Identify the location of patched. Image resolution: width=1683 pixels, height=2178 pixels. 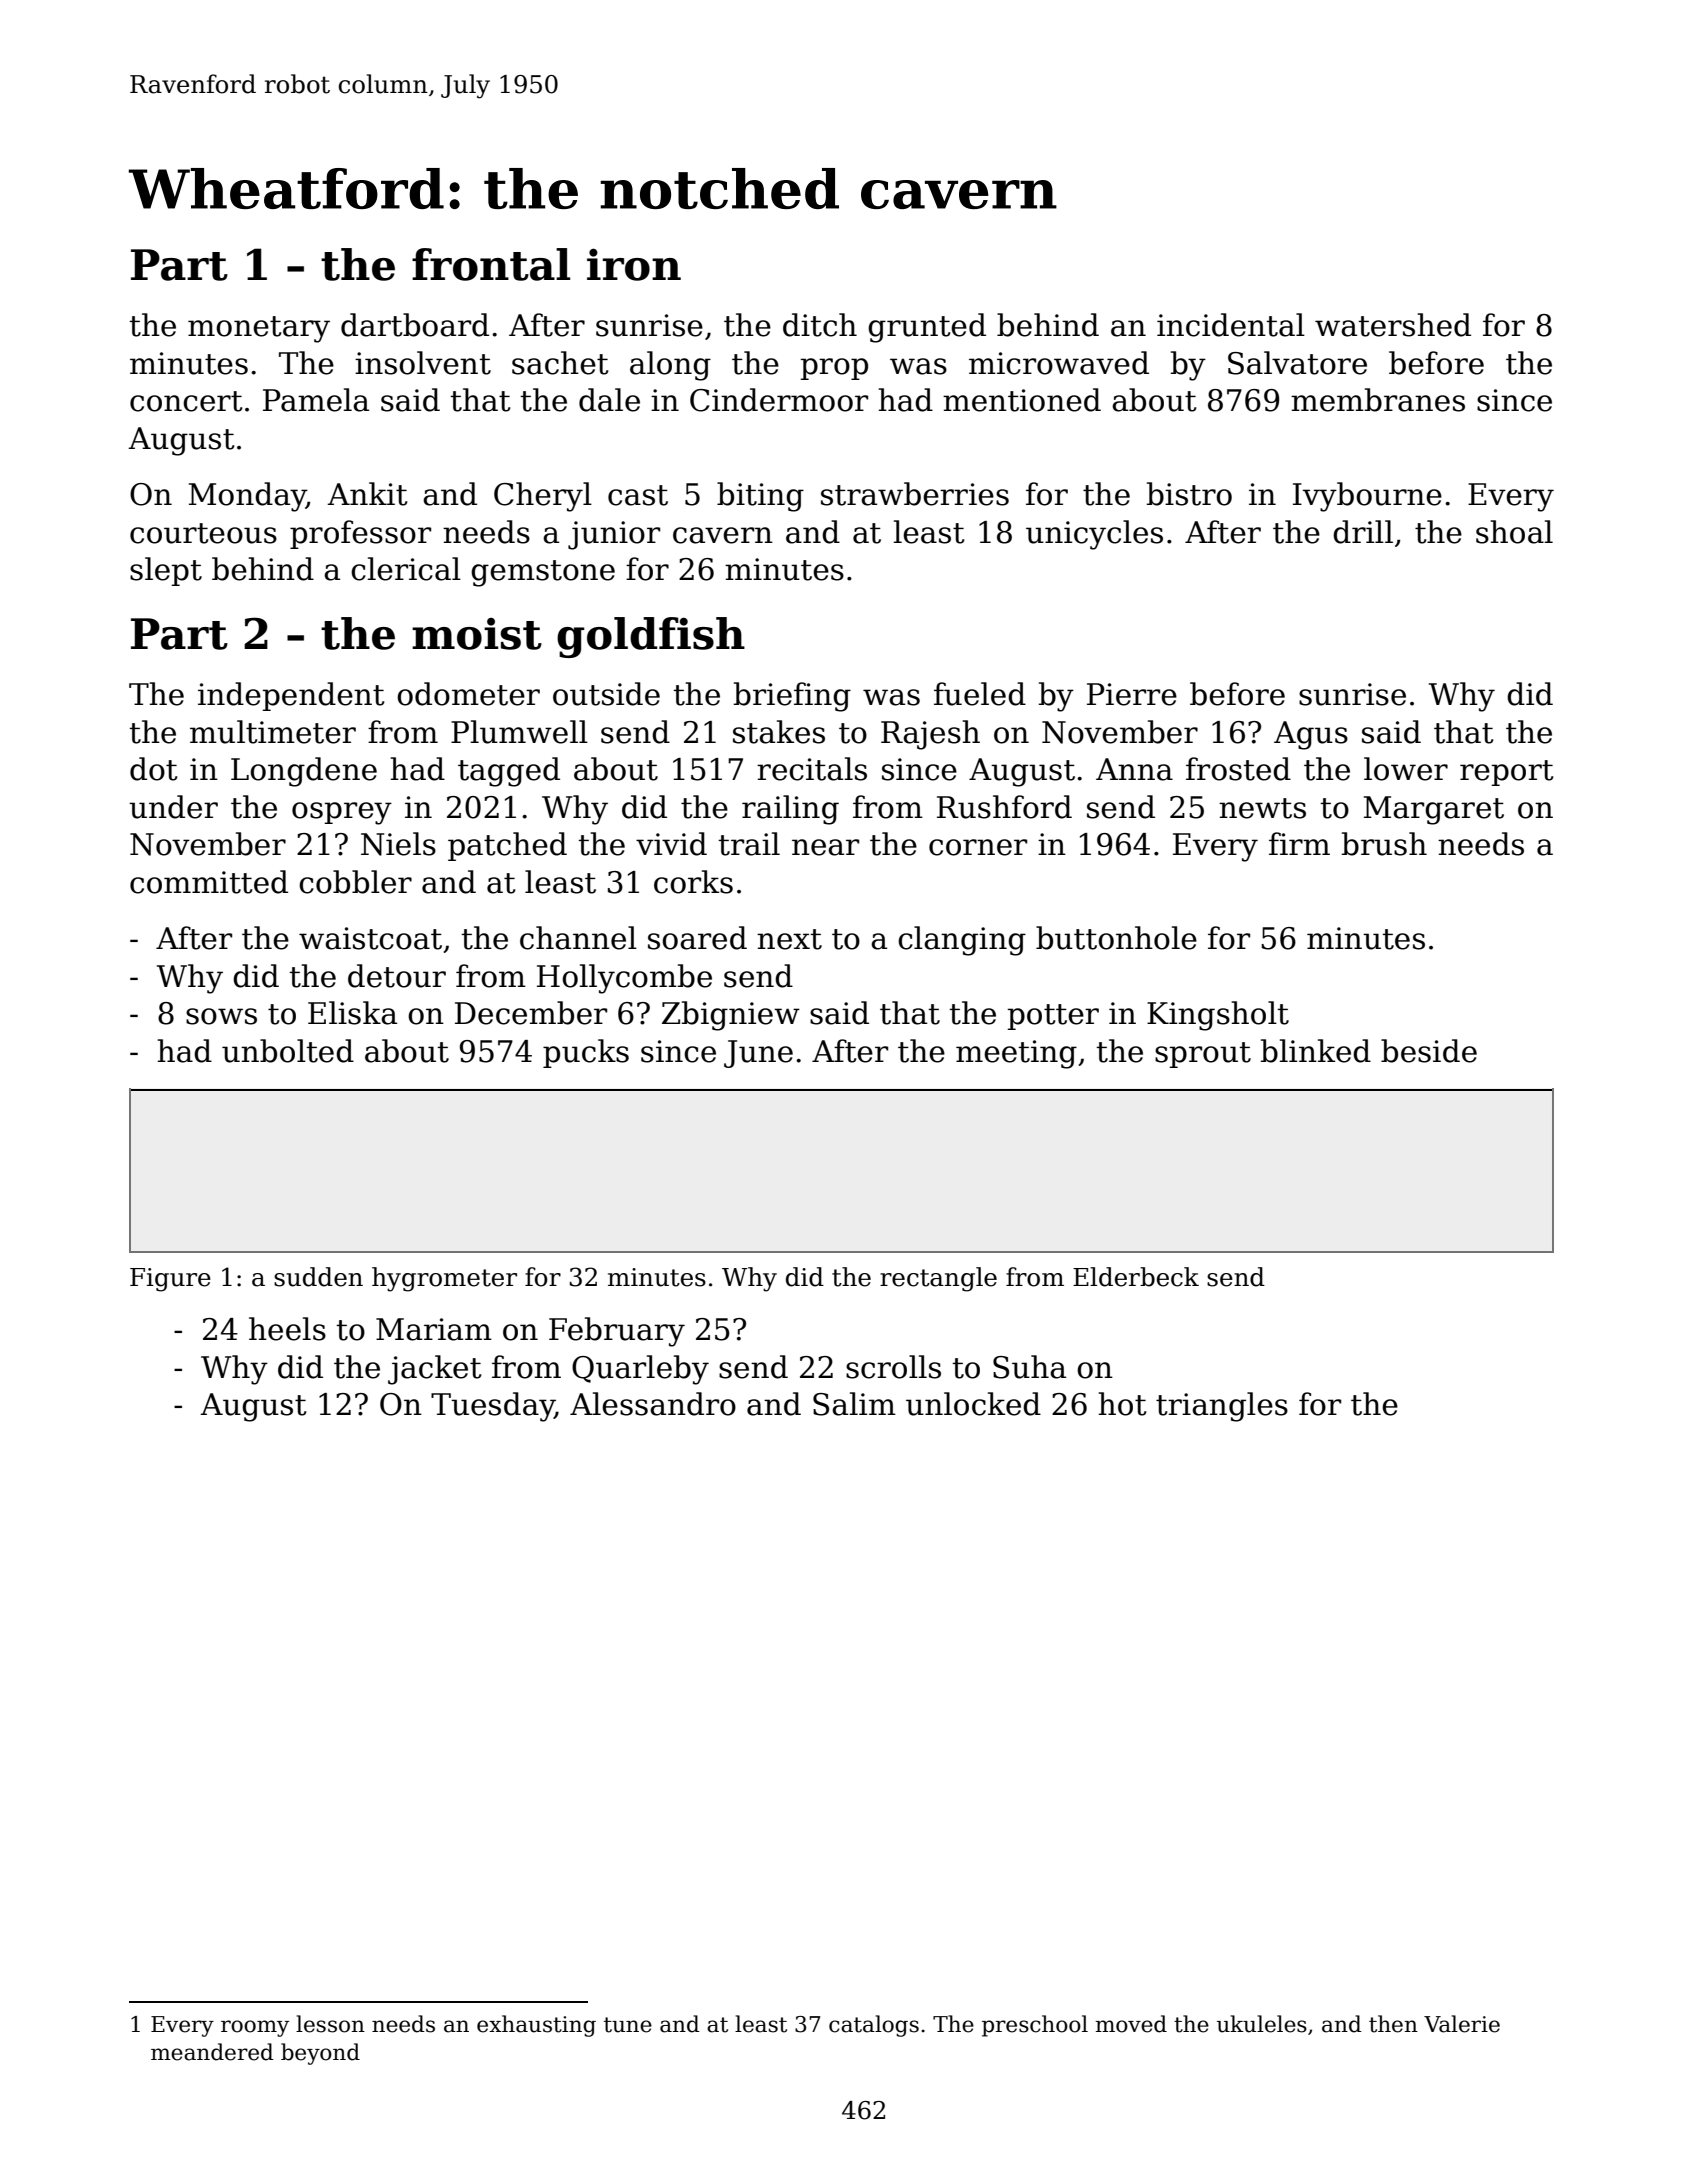
(507, 846).
